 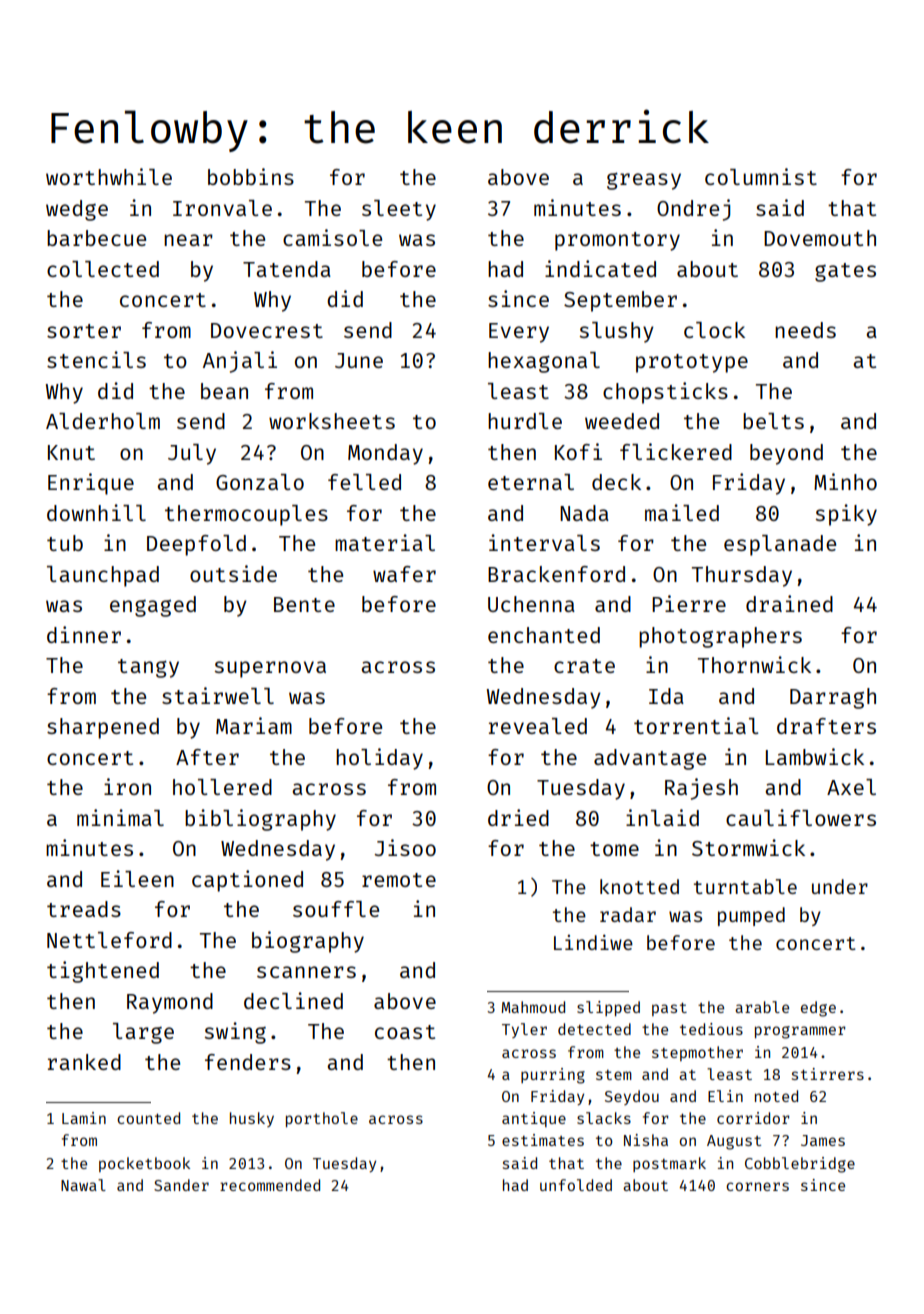 I want to click on Monday, so click(x=385, y=454).
